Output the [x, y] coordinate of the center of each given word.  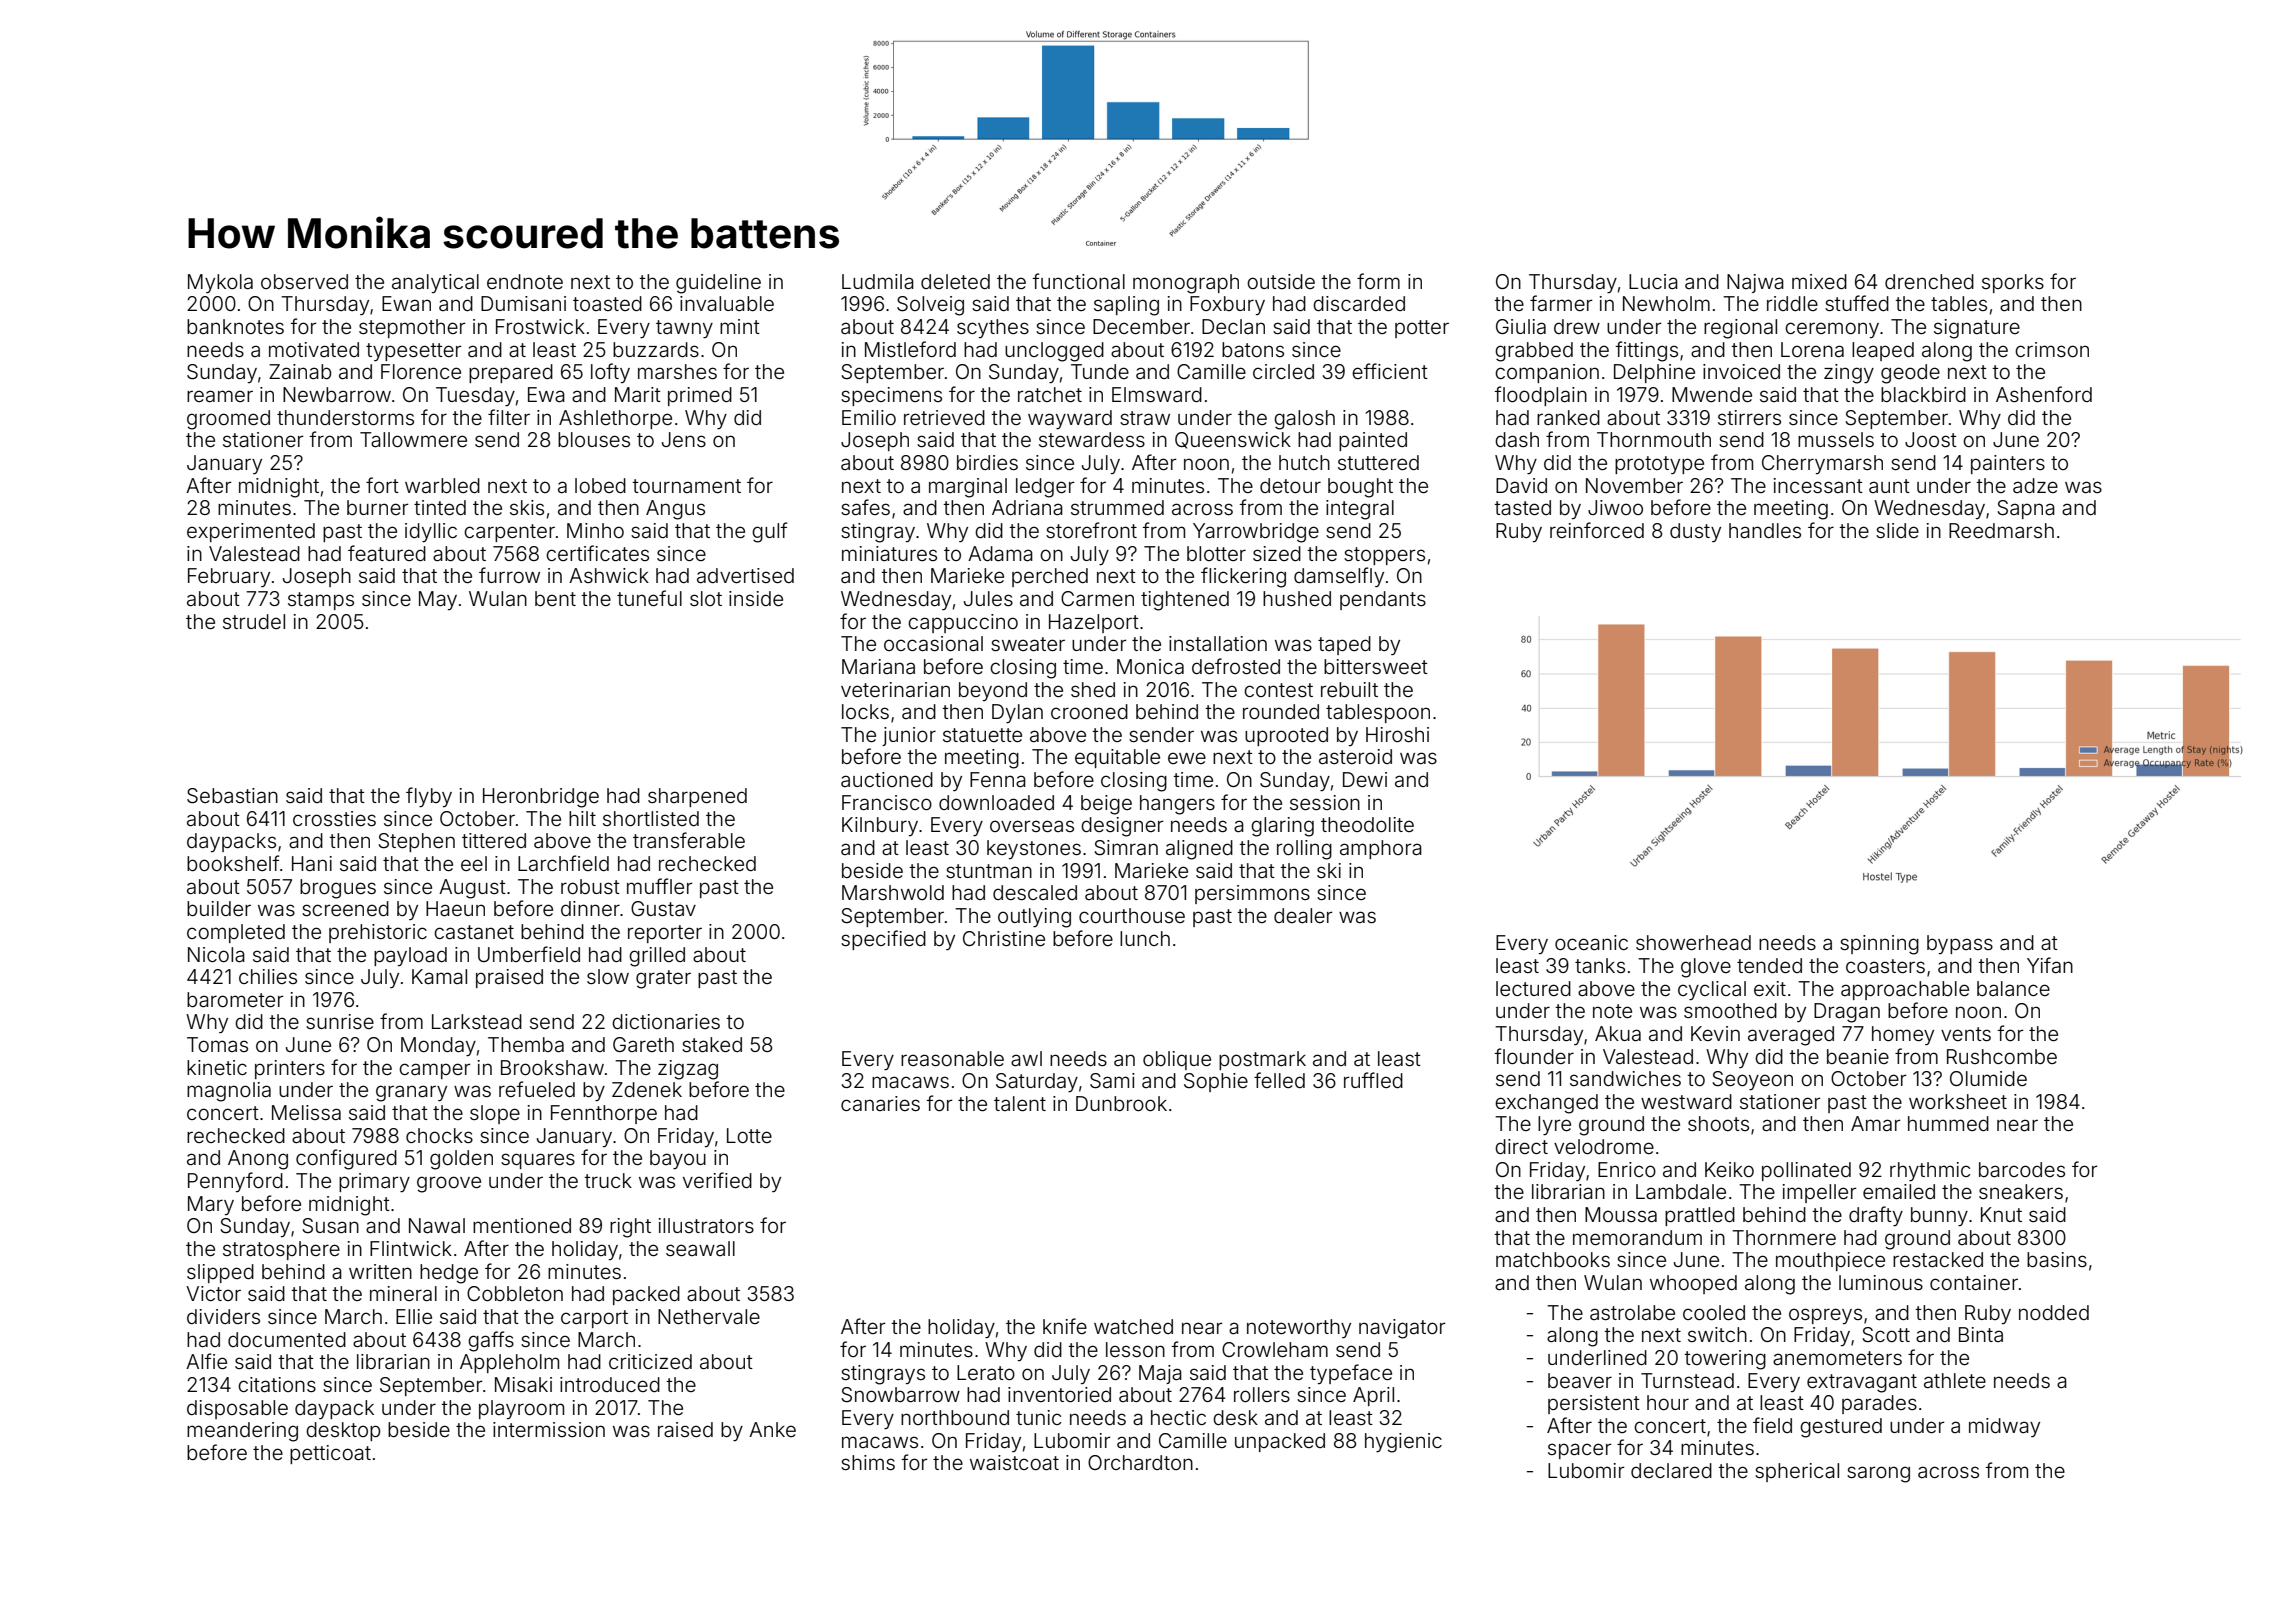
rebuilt [1349, 689]
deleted [955, 281]
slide [1897, 530]
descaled [1035, 892]
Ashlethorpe [615, 419]
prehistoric [378, 933]
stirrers [1749, 417]
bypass [1960, 944]
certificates [597, 553]
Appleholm [509, 1363]
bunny [1939, 1216]
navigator [1402, 1329]
